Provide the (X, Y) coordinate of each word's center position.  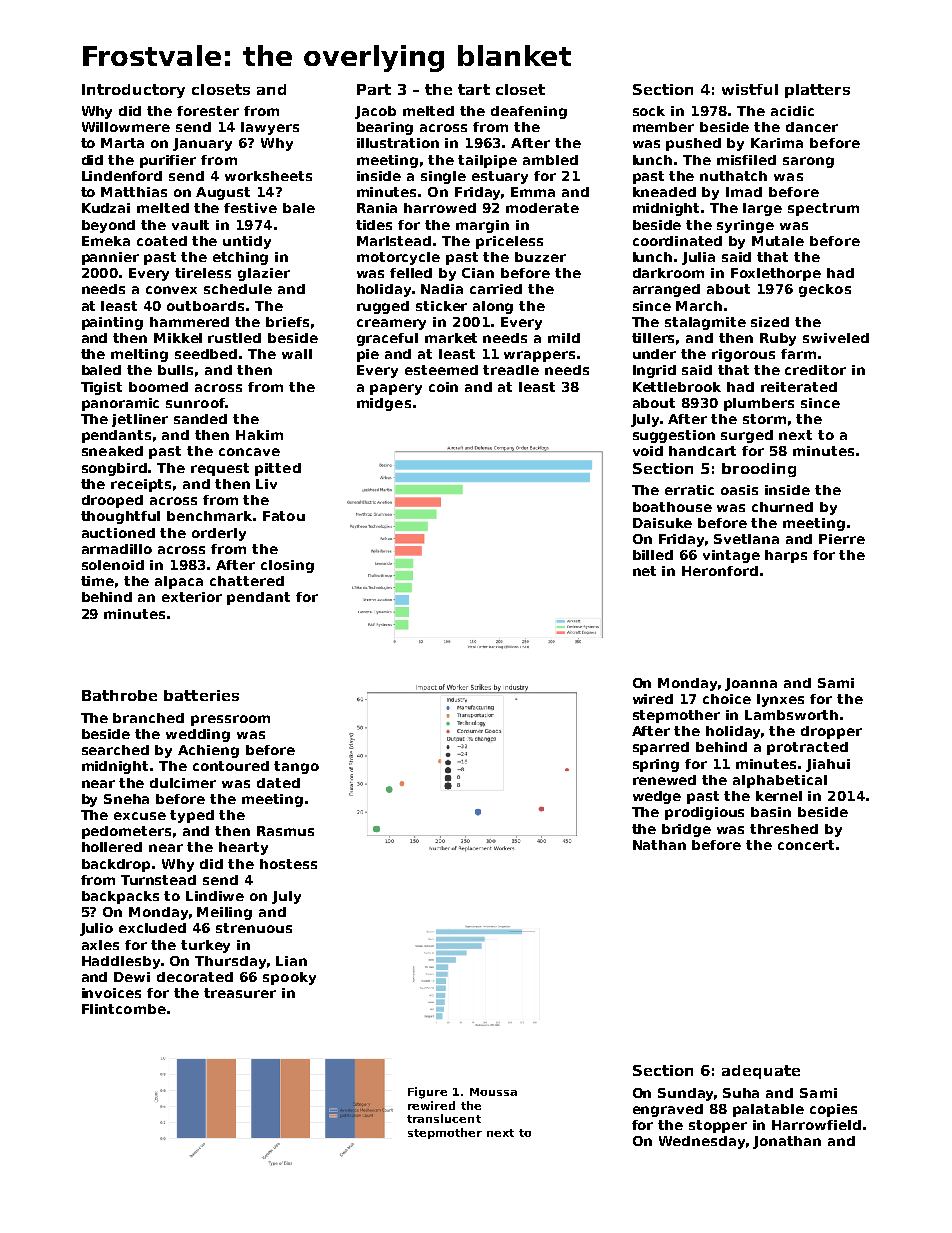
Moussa (493, 1092)
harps (786, 556)
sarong (808, 162)
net (644, 571)
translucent (444, 1118)
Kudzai (106, 208)
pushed (693, 144)
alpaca (179, 582)
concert (806, 845)
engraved (668, 1110)
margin (482, 226)
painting (112, 323)
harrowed (440, 208)
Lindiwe (215, 896)
